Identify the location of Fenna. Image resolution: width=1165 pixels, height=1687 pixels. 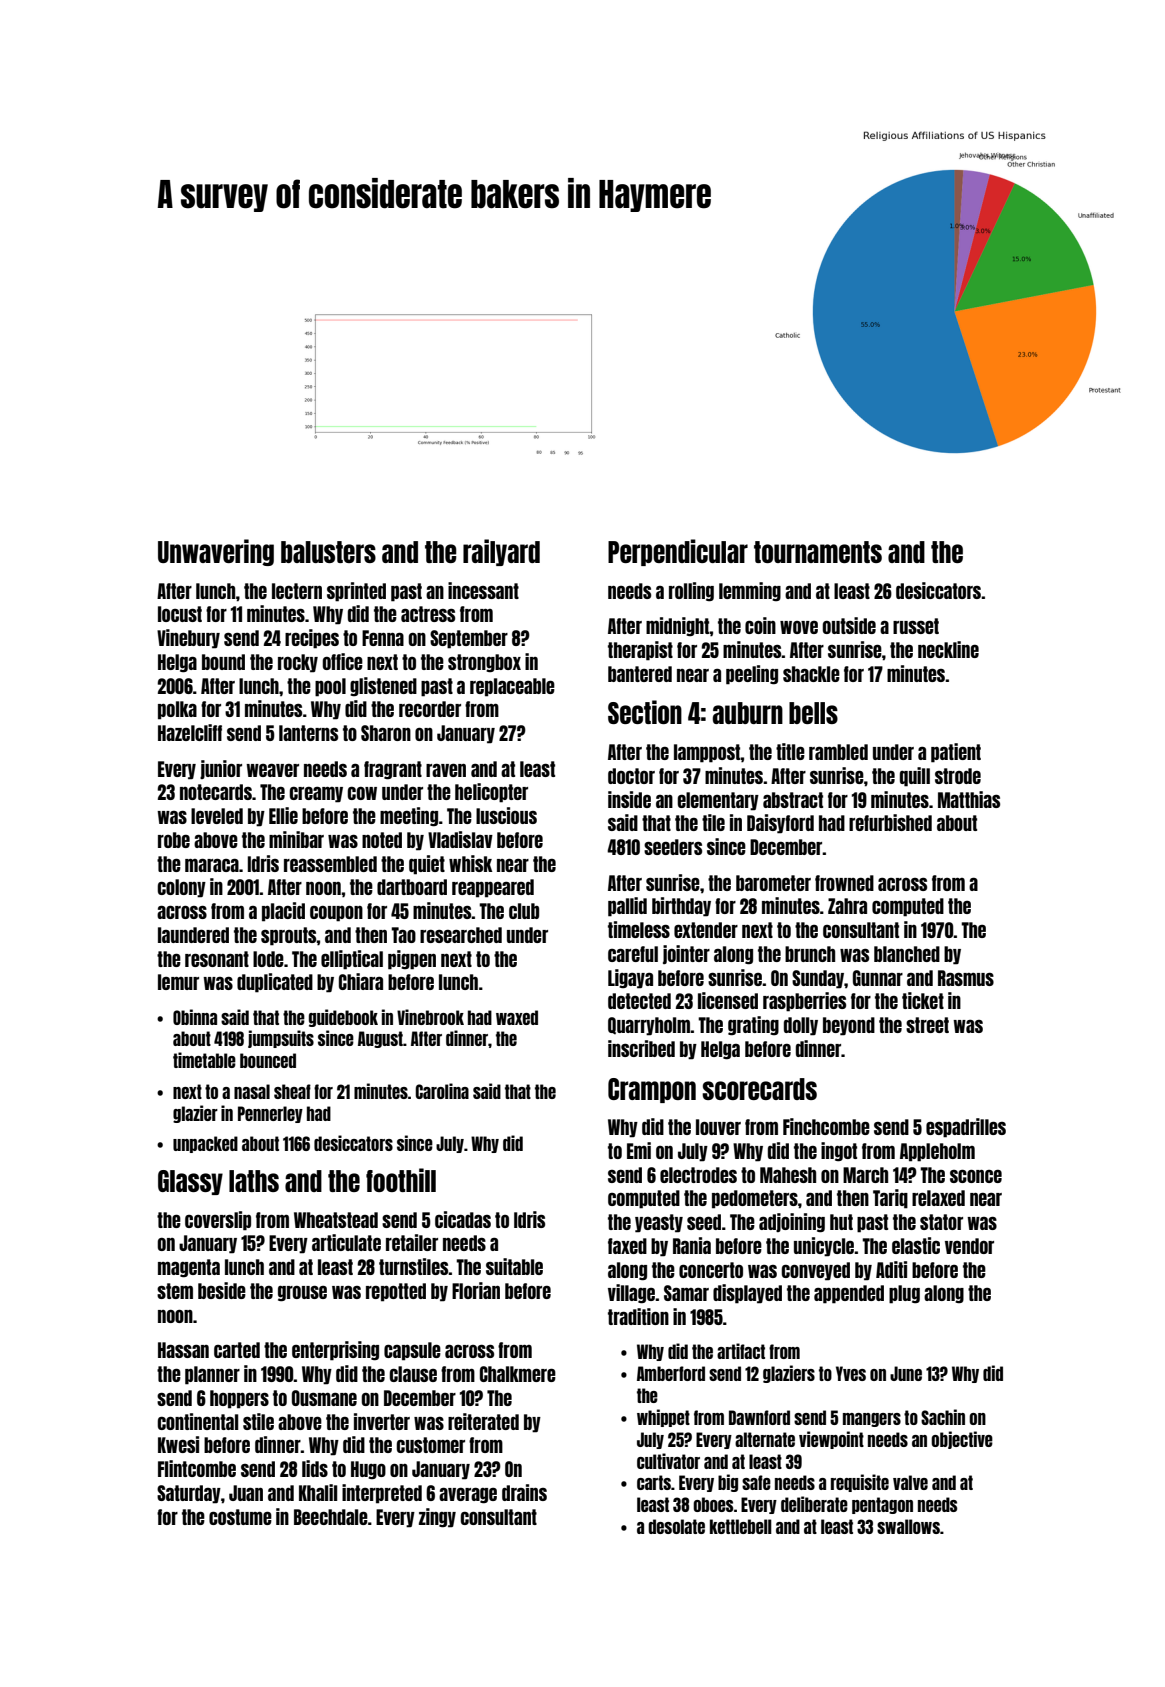
(383, 638).
